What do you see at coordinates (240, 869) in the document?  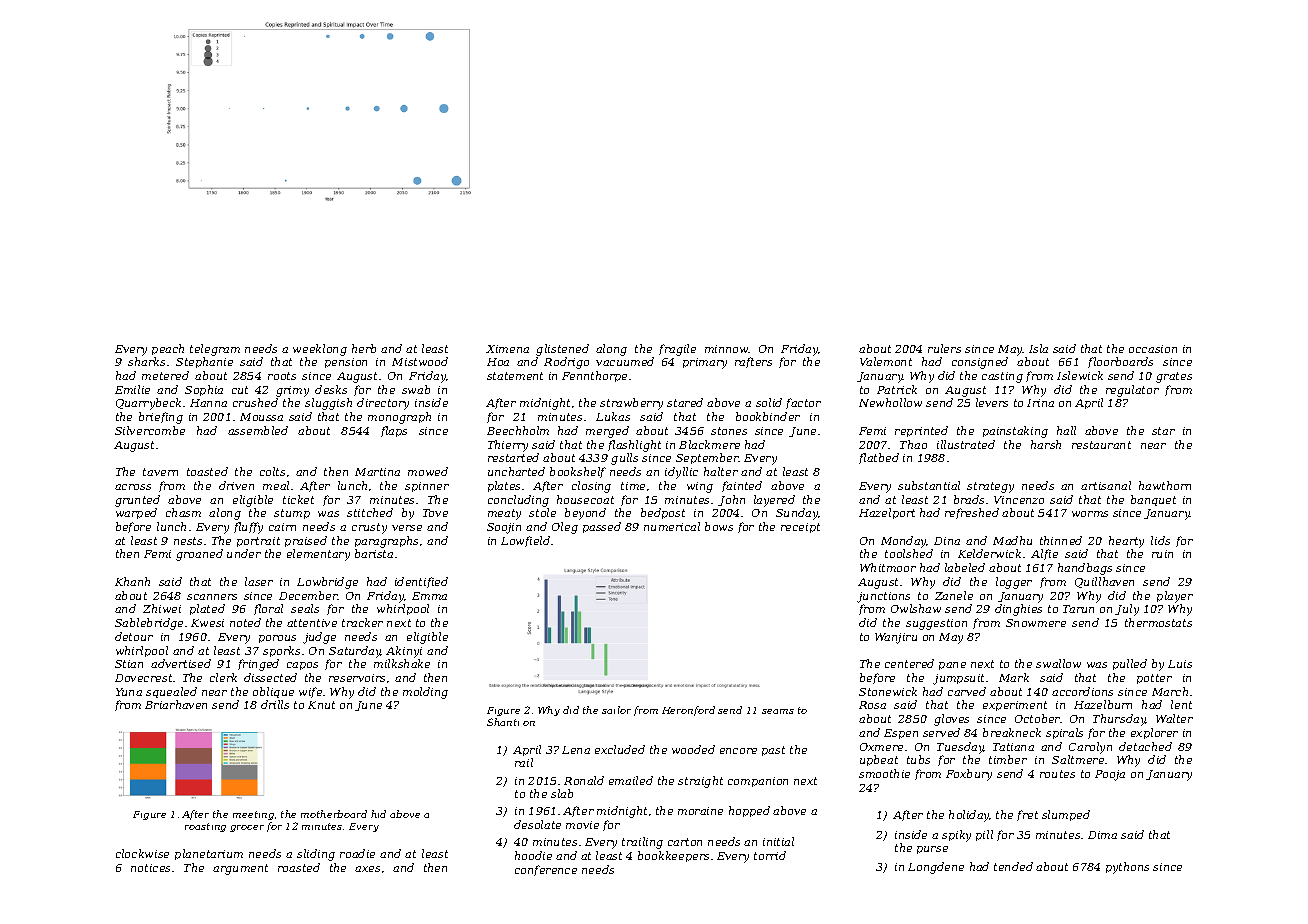 I see `argument` at bounding box center [240, 869].
